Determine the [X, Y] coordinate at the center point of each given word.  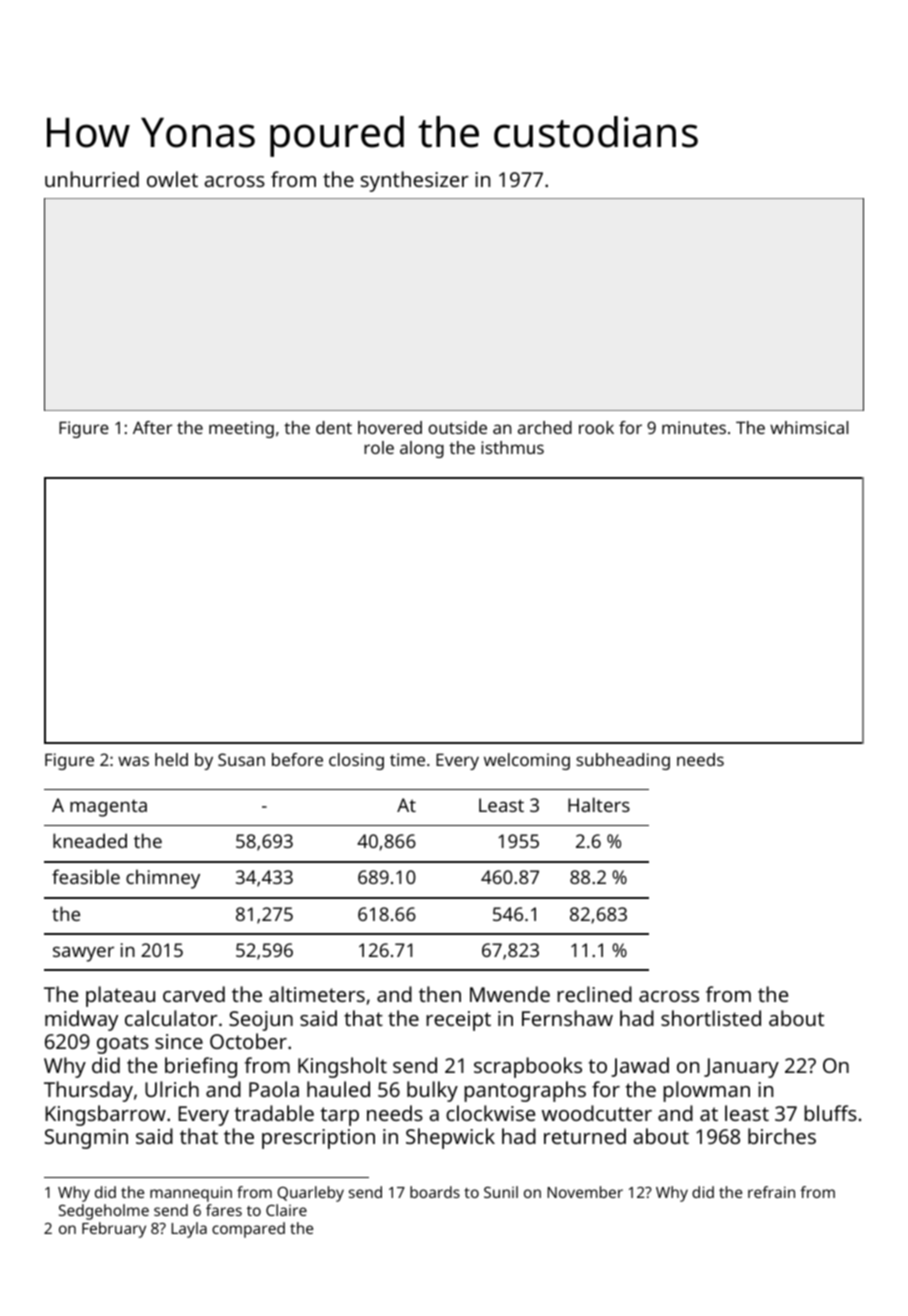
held [171, 759]
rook [596, 427]
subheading [623, 761]
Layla [189, 1230]
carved [194, 994]
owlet [172, 179]
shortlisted [711, 1018]
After [152, 427]
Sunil [501, 1192]
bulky [432, 1091]
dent [334, 427]
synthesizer [415, 181]
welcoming [527, 761]
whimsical [809, 427]
